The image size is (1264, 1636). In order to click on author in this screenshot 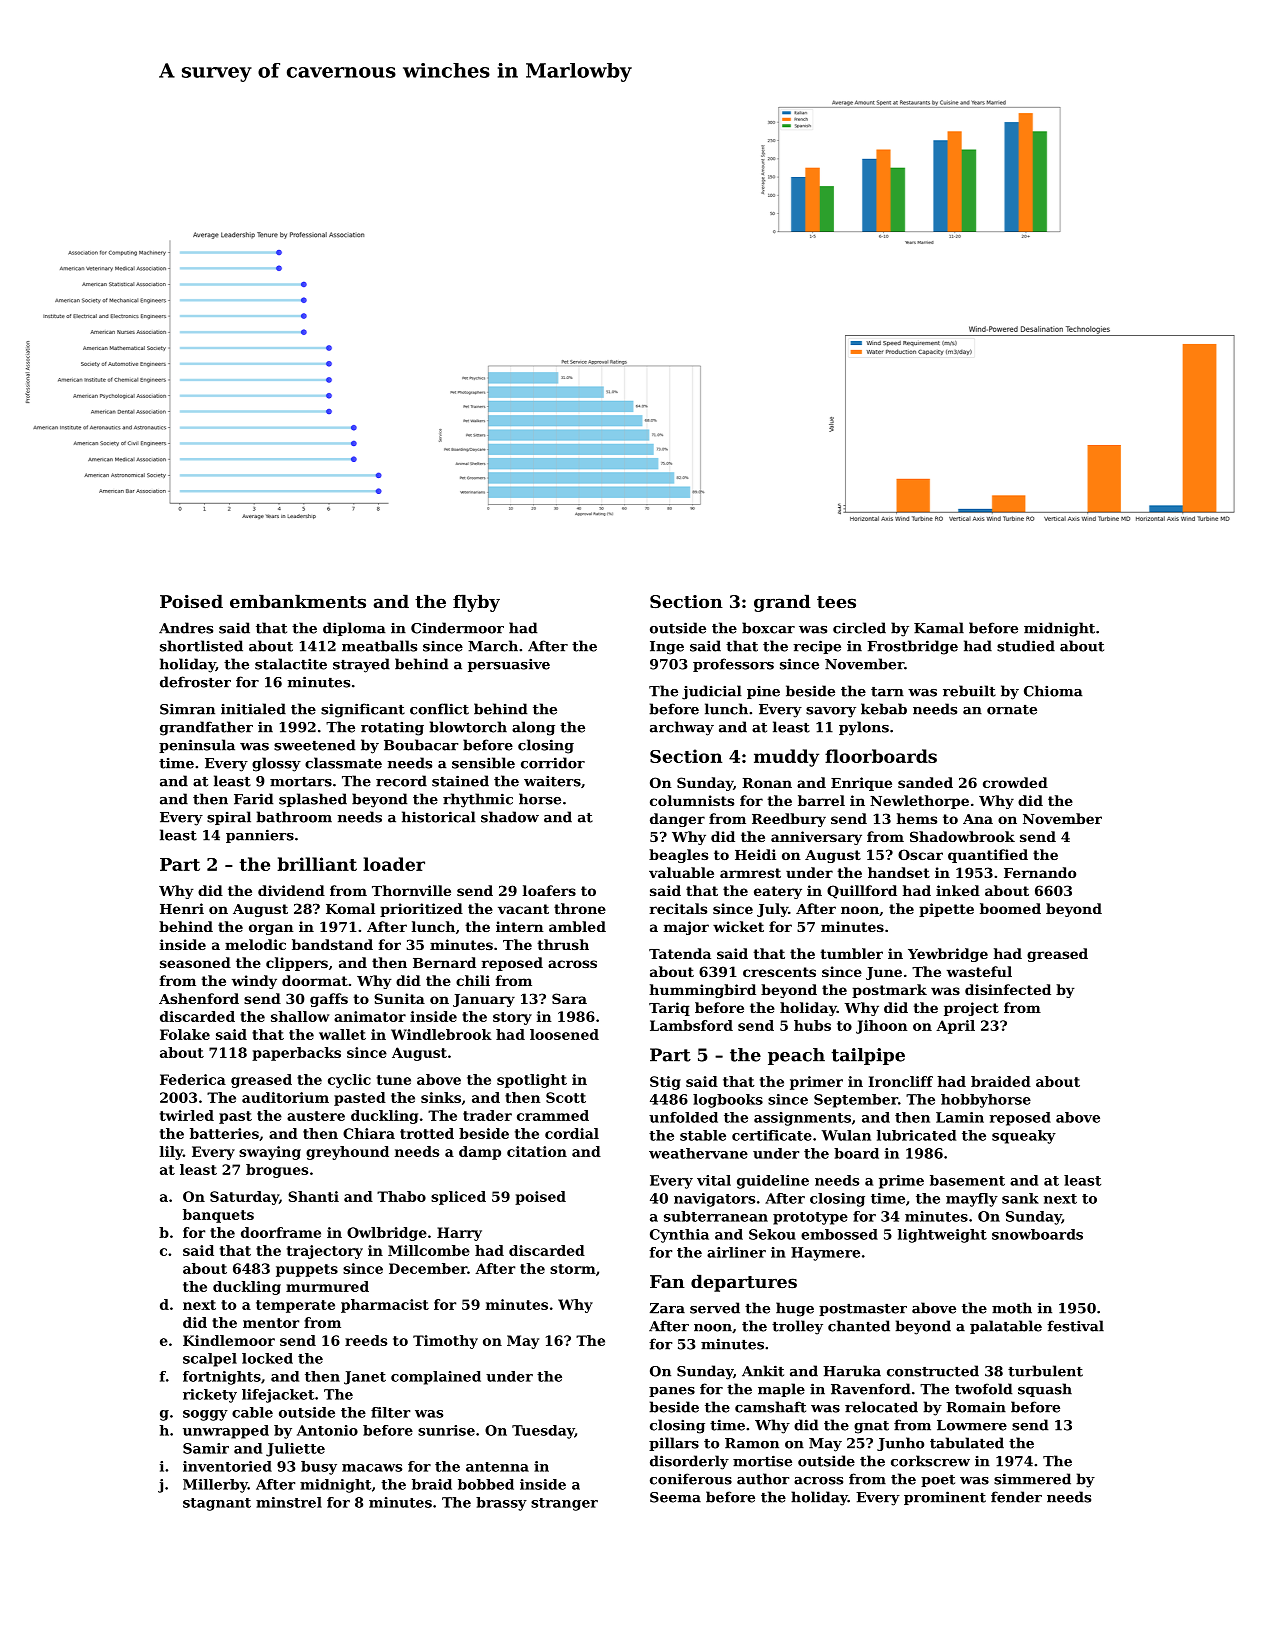, I will do `click(763, 1479)`.
